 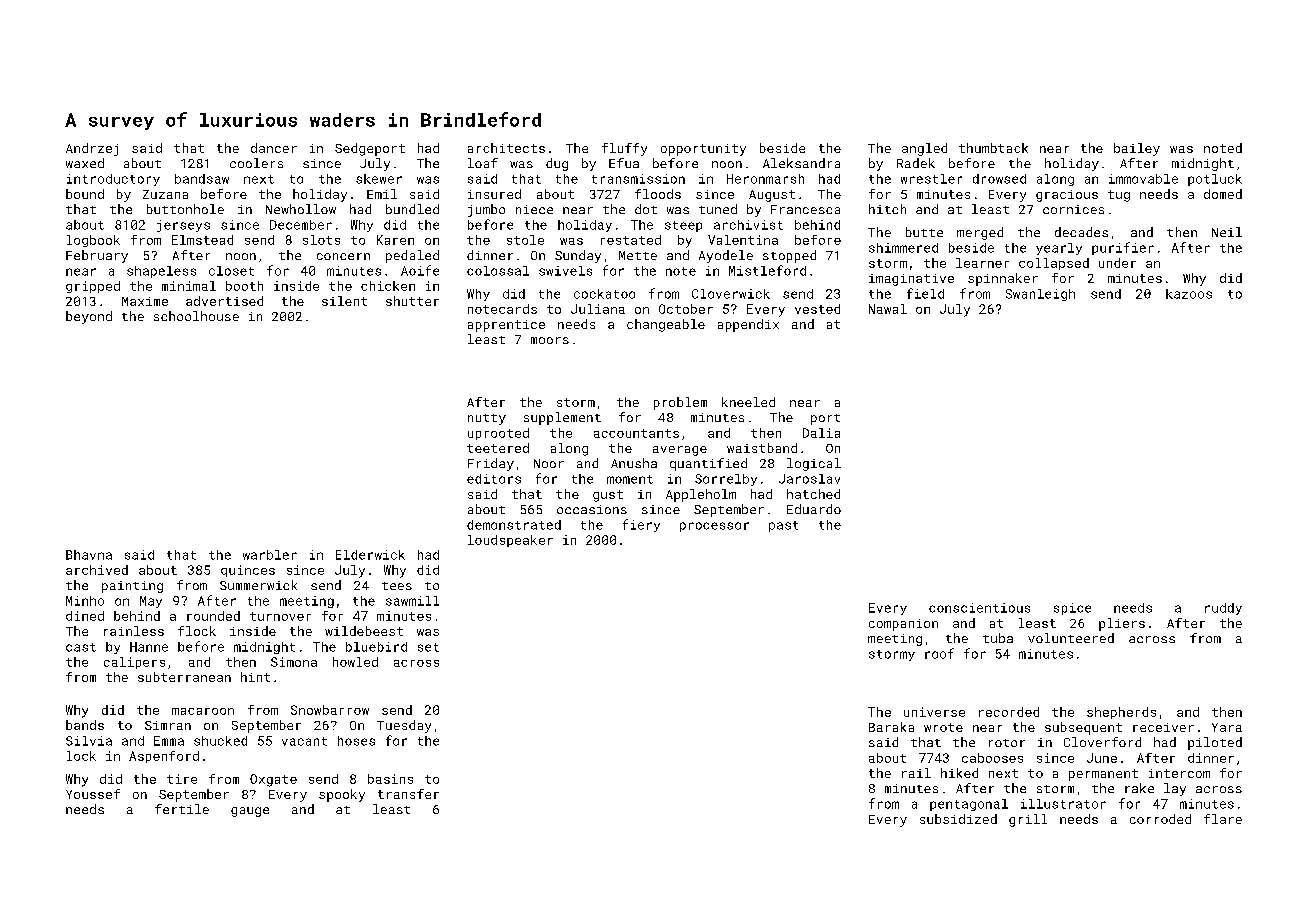 What do you see at coordinates (958, 819) in the screenshot?
I see `subsidized` at bounding box center [958, 819].
